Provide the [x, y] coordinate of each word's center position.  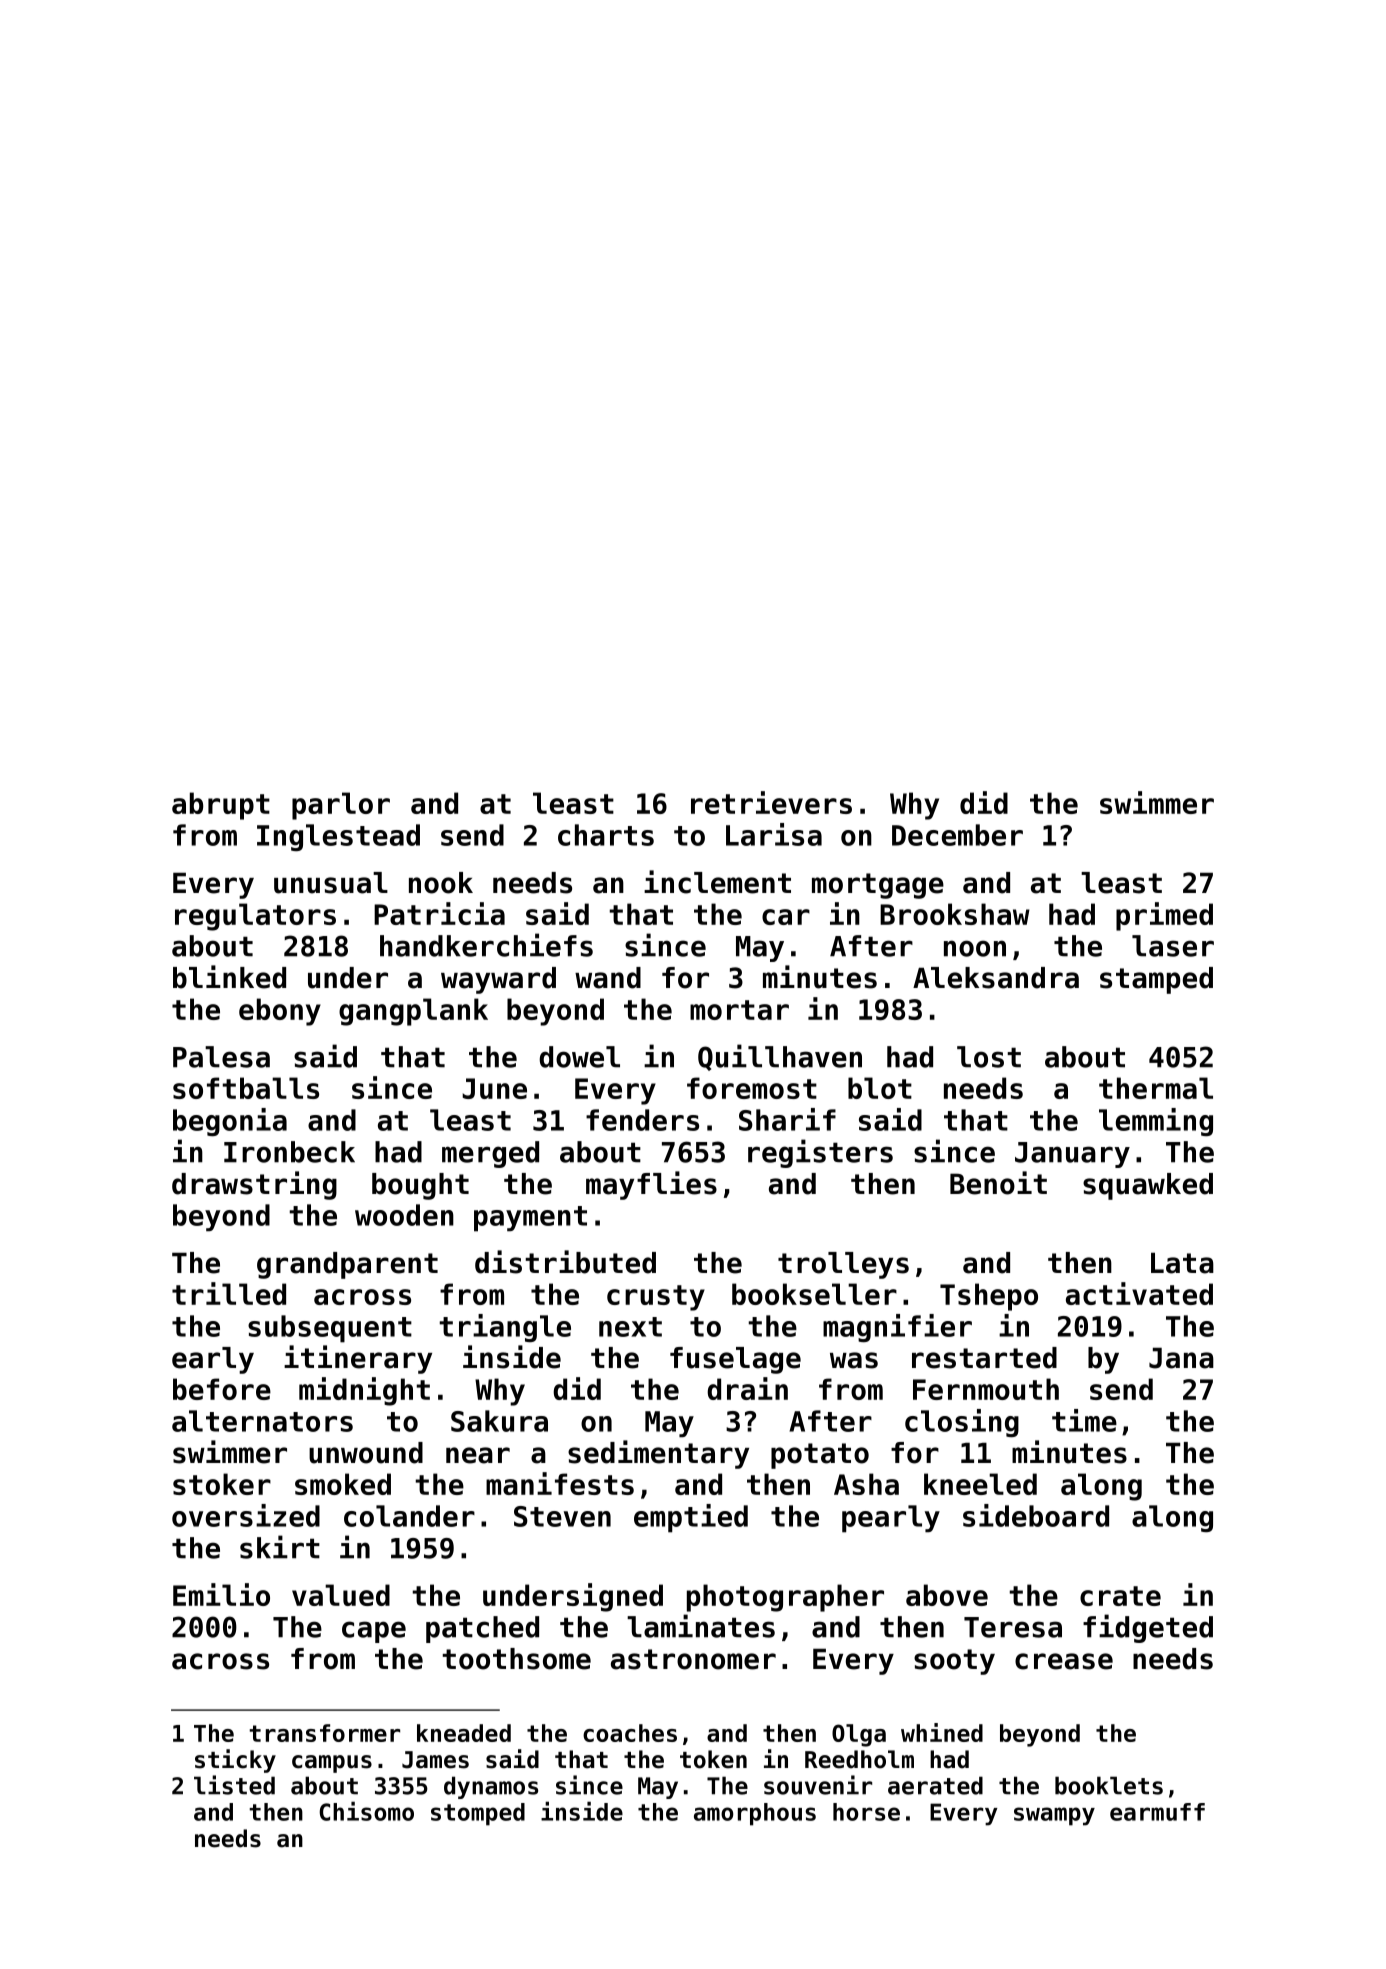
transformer [324, 1733]
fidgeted [1148, 1628]
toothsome [516, 1659]
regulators [255, 917]
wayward [498, 980]
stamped [1156, 980]
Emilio [221, 1594]
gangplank [413, 1012]
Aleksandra [996, 978]
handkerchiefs [486, 945]
